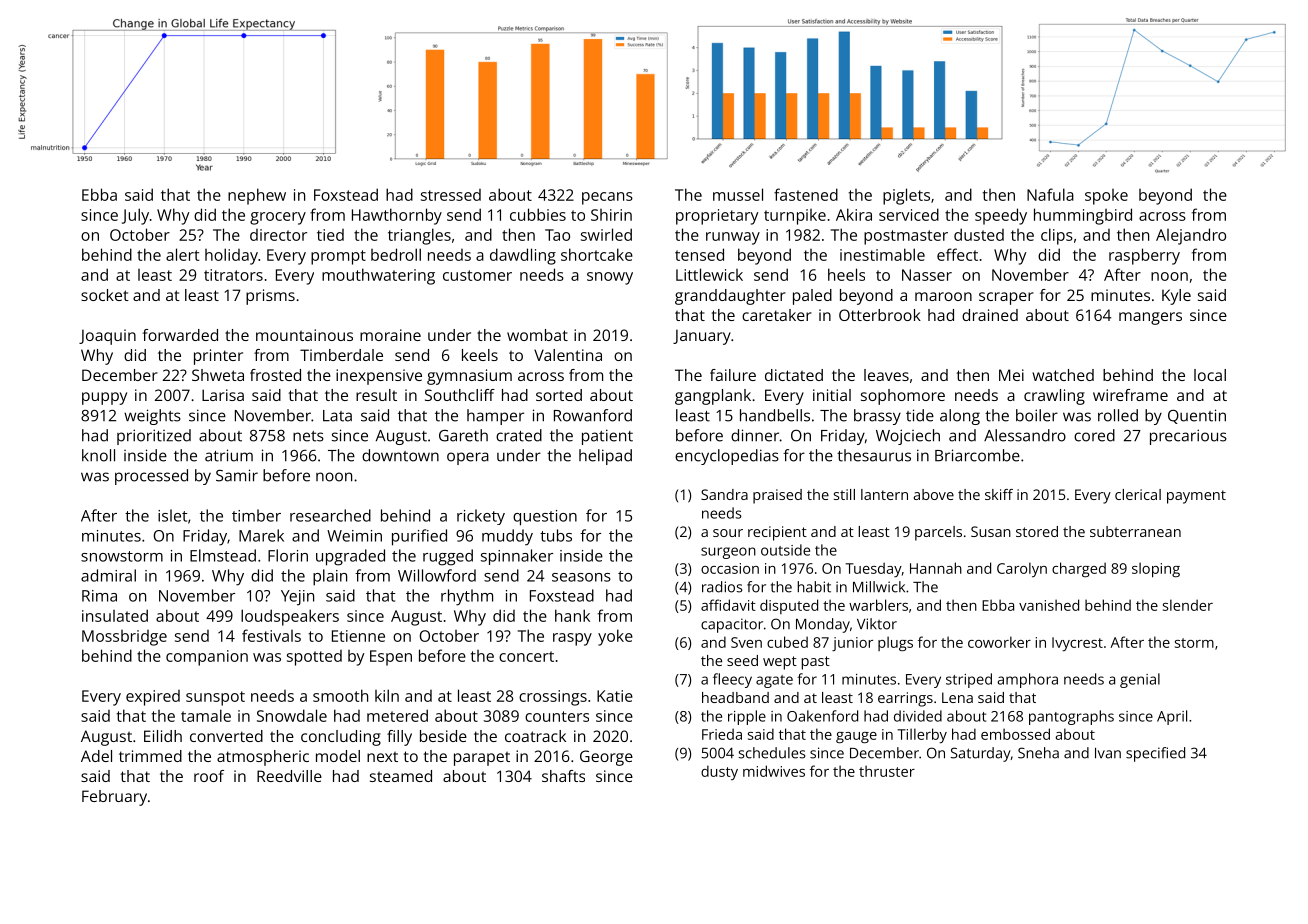 This screenshot has height=924, width=1308. What do you see at coordinates (330, 235) in the screenshot?
I see `tied` at bounding box center [330, 235].
